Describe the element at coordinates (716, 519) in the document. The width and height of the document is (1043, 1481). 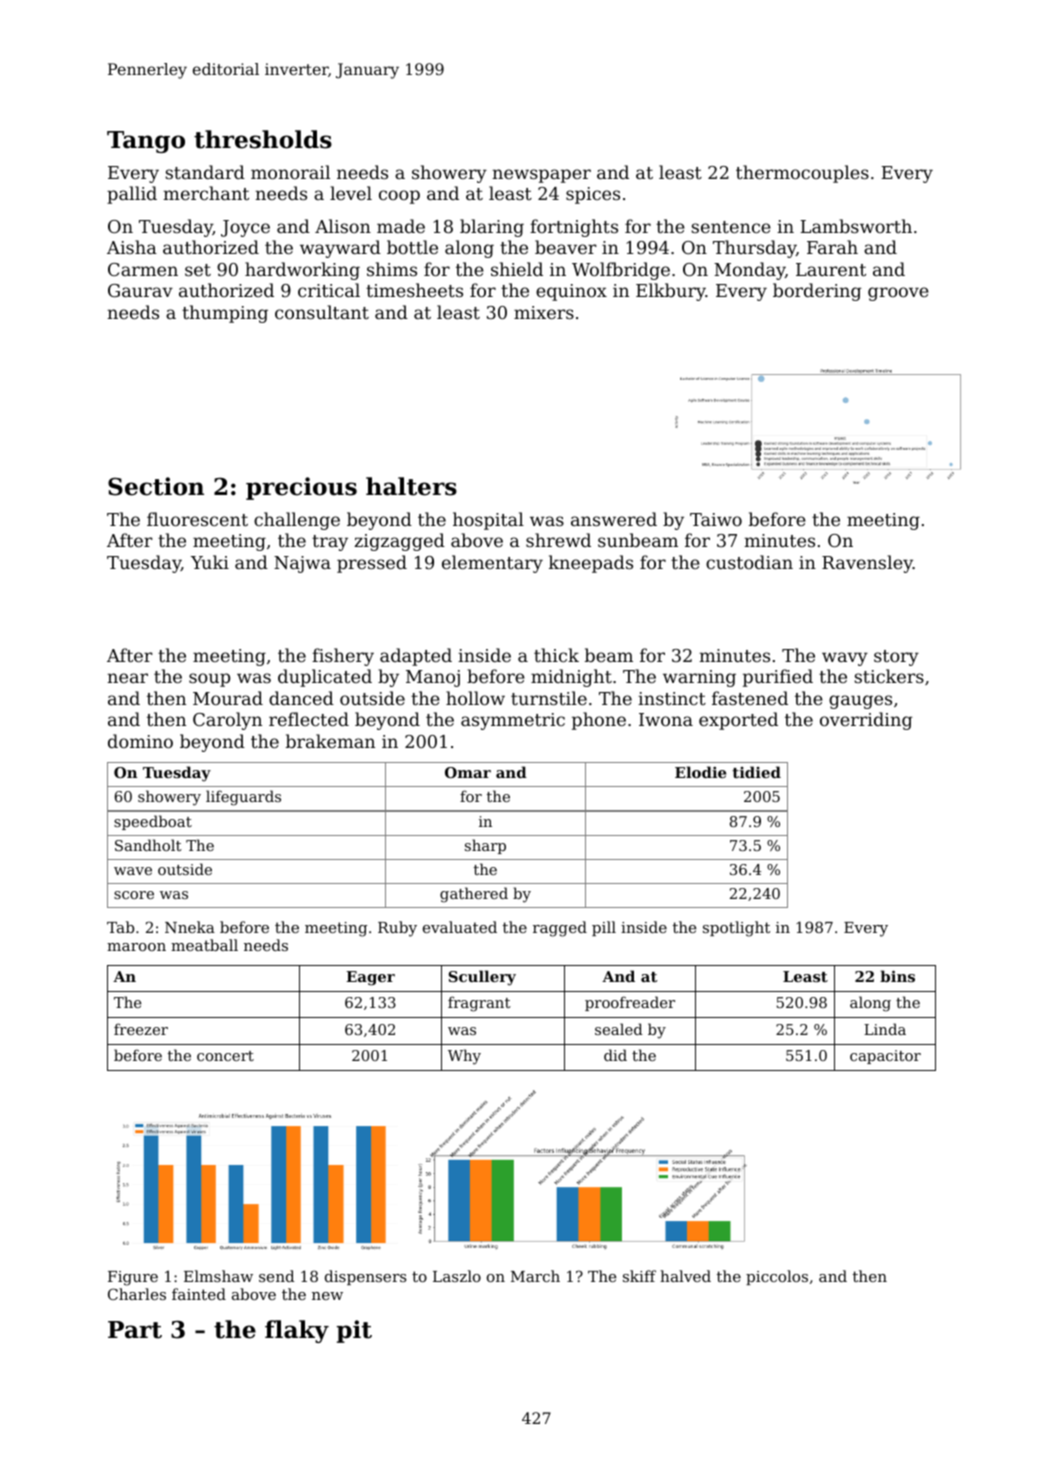
I see `Taiwo` at that location.
